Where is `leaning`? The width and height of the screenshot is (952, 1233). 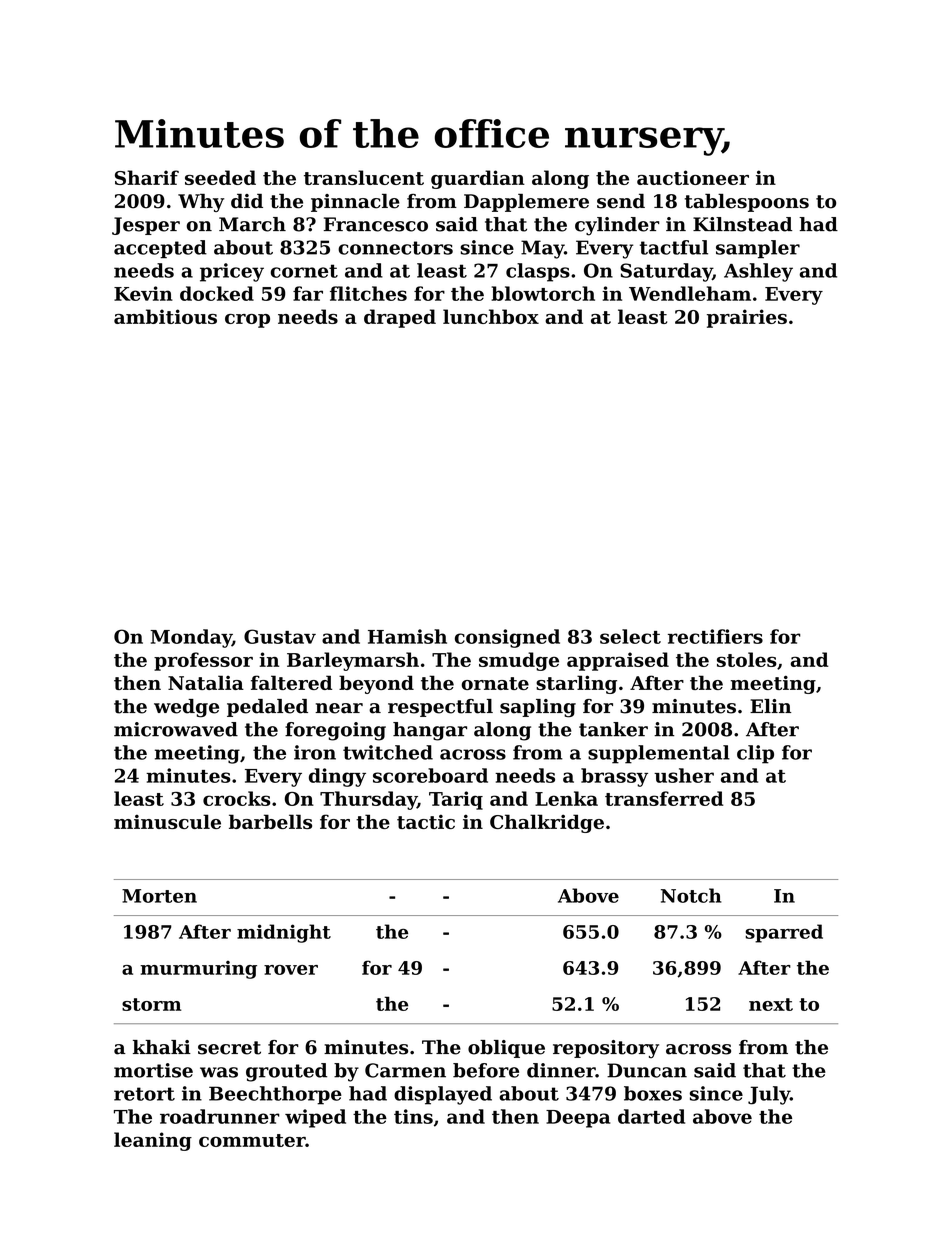 leaning is located at coordinates (153, 1141).
